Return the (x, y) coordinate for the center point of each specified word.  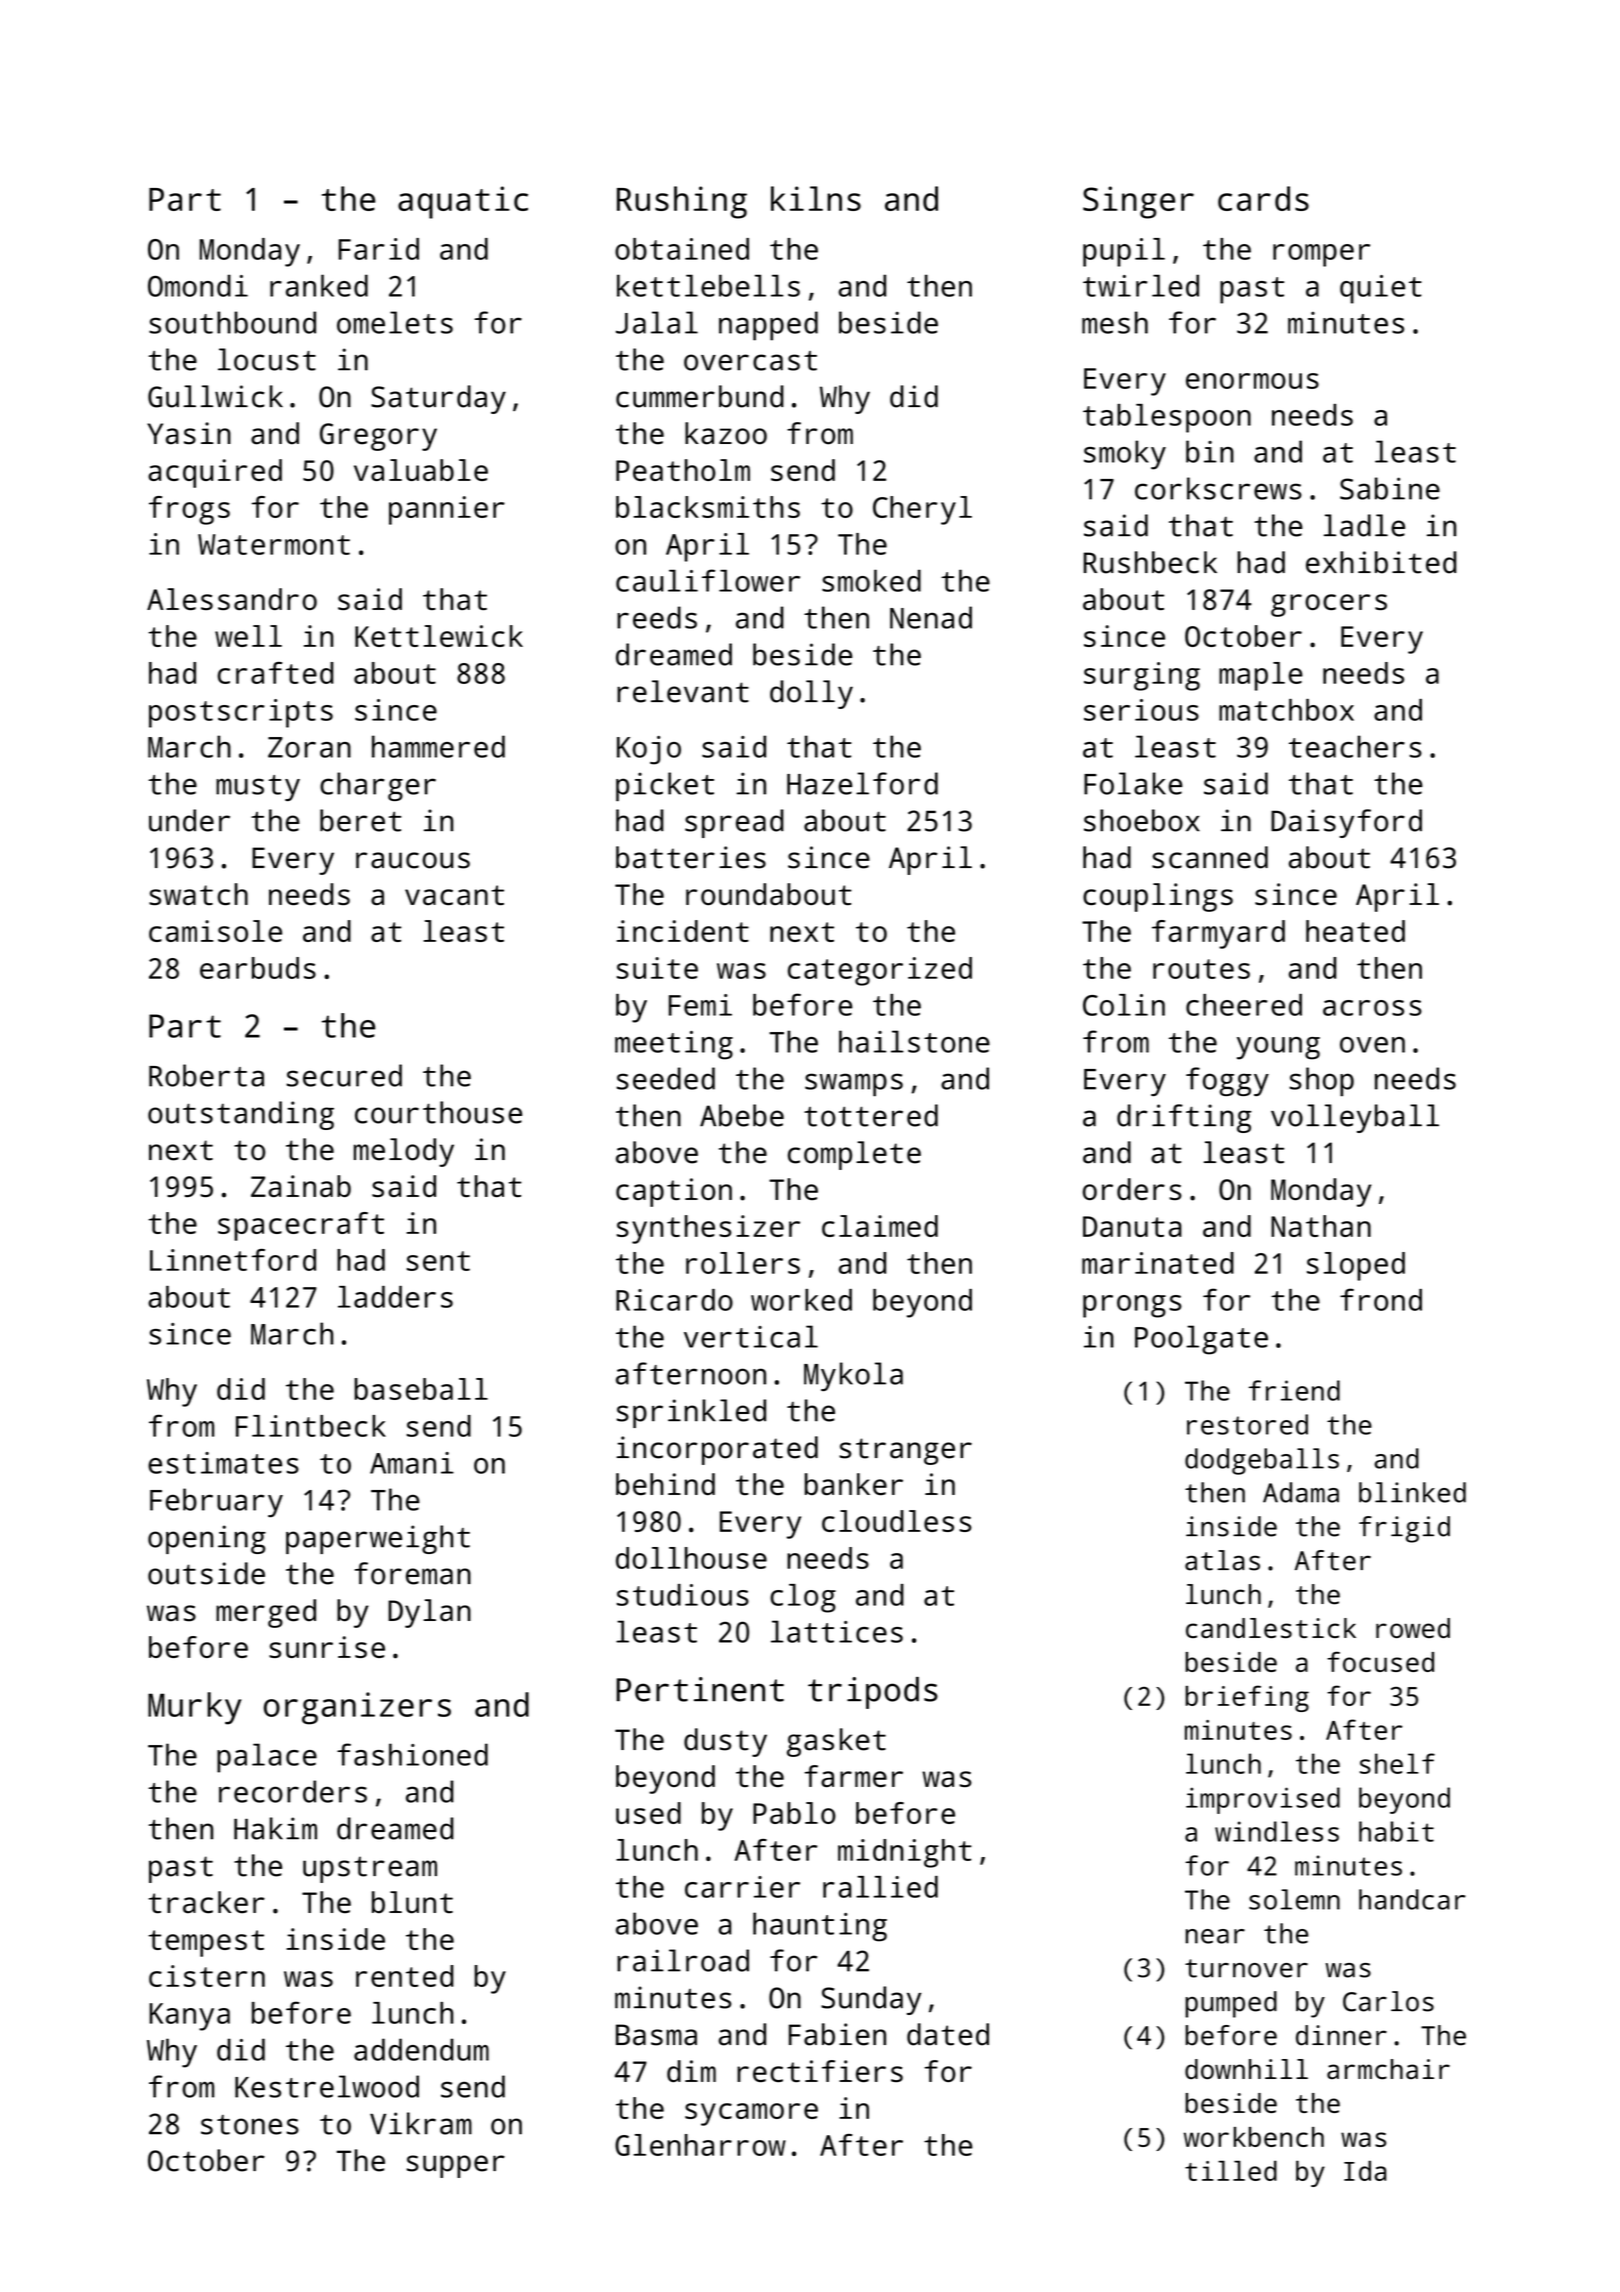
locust (267, 359)
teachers (1355, 746)
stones (250, 2125)
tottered (871, 1115)
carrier (742, 1887)
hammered (438, 746)
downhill (1246, 2069)
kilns (816, 198)
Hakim (275, 1828)
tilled (1231, 2170)
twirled (1141, 285)
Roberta (206, 1075)
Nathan (1321, 1226)
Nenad (931, 617)
